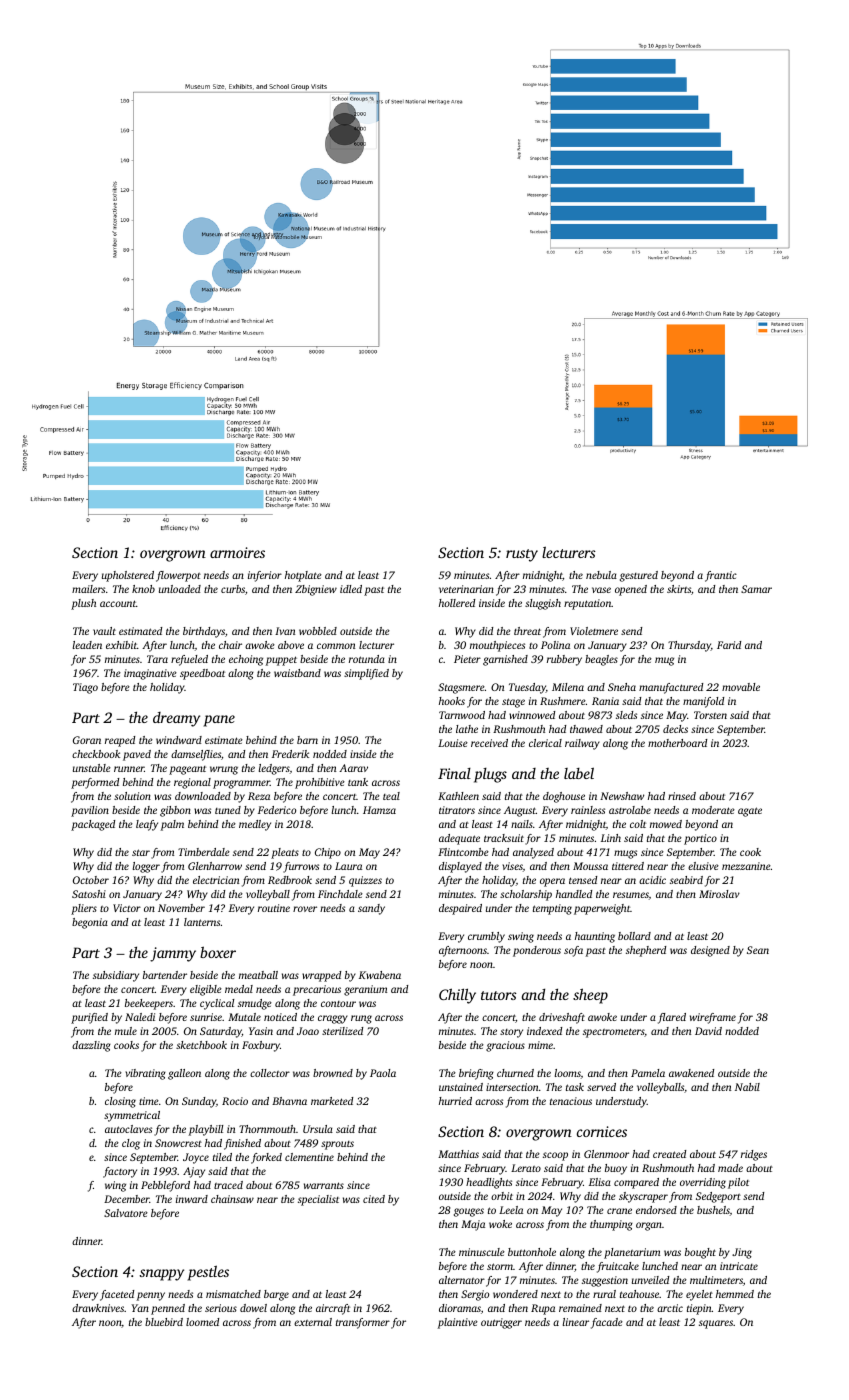 The image size is (849, 1400). I want to click on nebula, so click(601, 575).
